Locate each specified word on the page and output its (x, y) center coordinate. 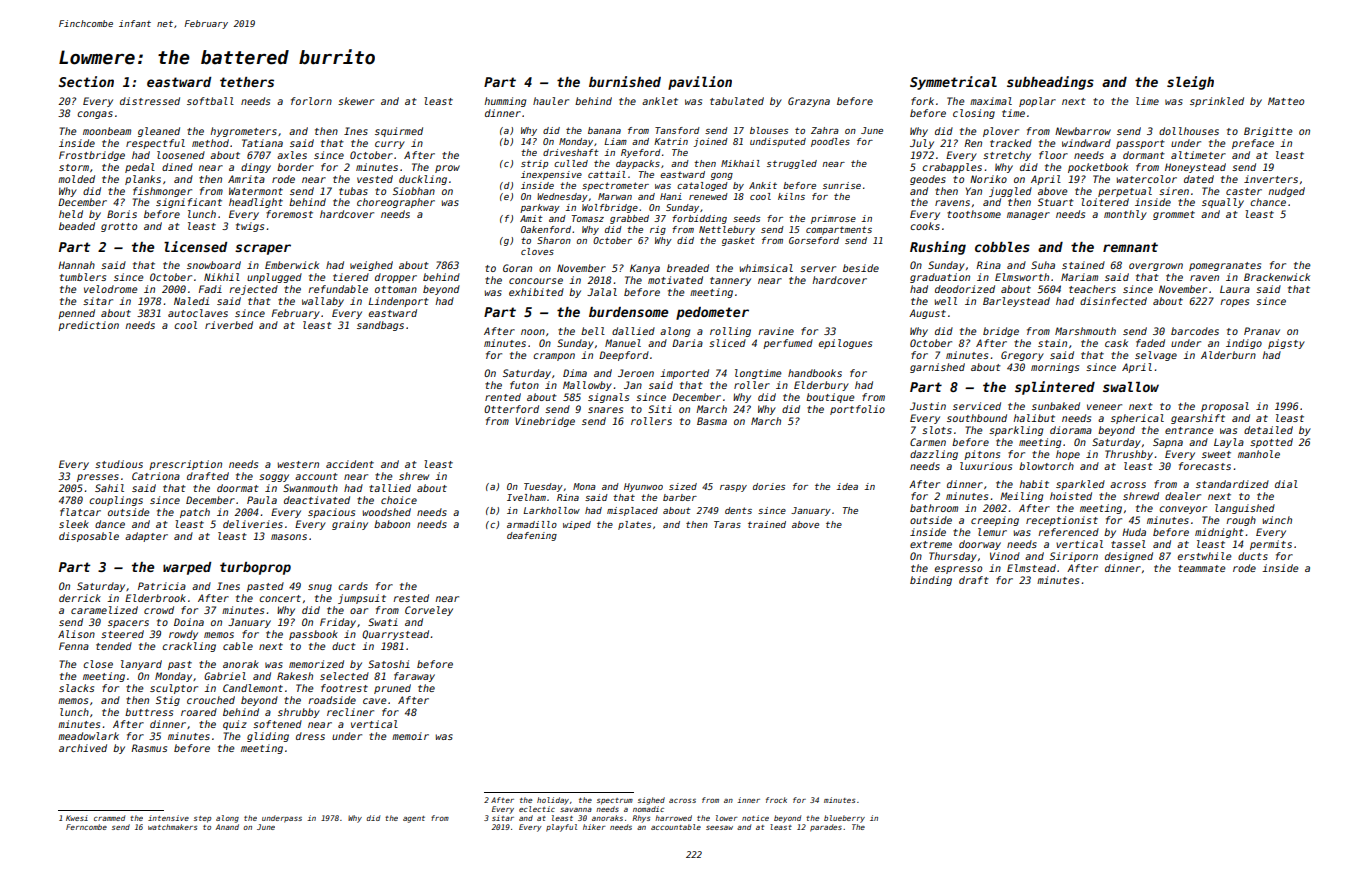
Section (86, 81)
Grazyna (809, 102)
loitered (1105, 202)
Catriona (156, 476)
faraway (414, 677)
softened (277, 724)
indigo (1244, 344)
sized (683, 486)
